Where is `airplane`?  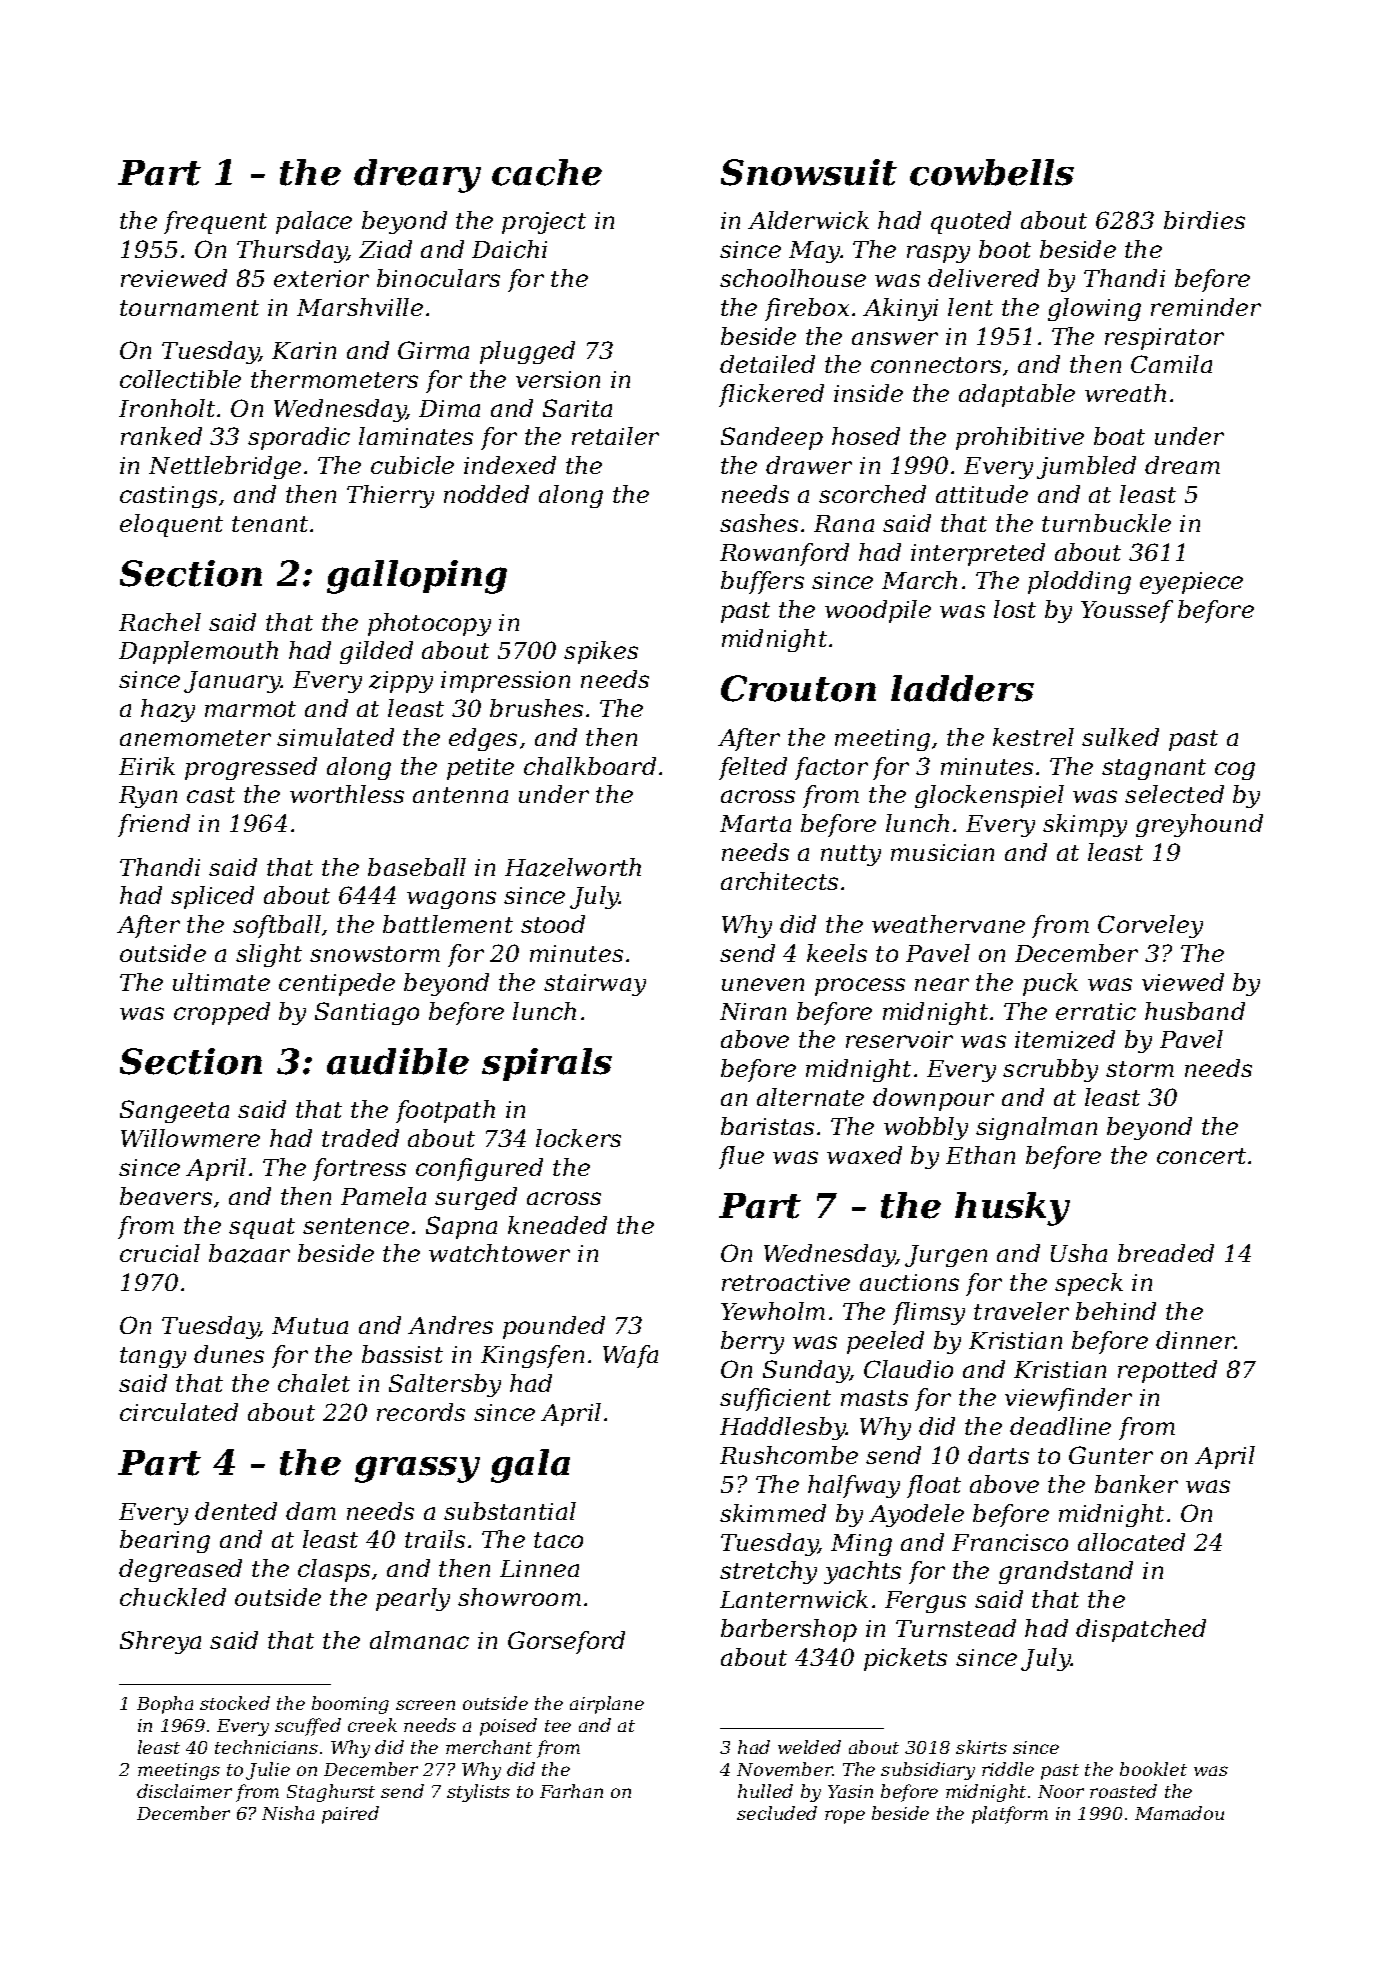
airplane is located at coordinates (607, 1705).
